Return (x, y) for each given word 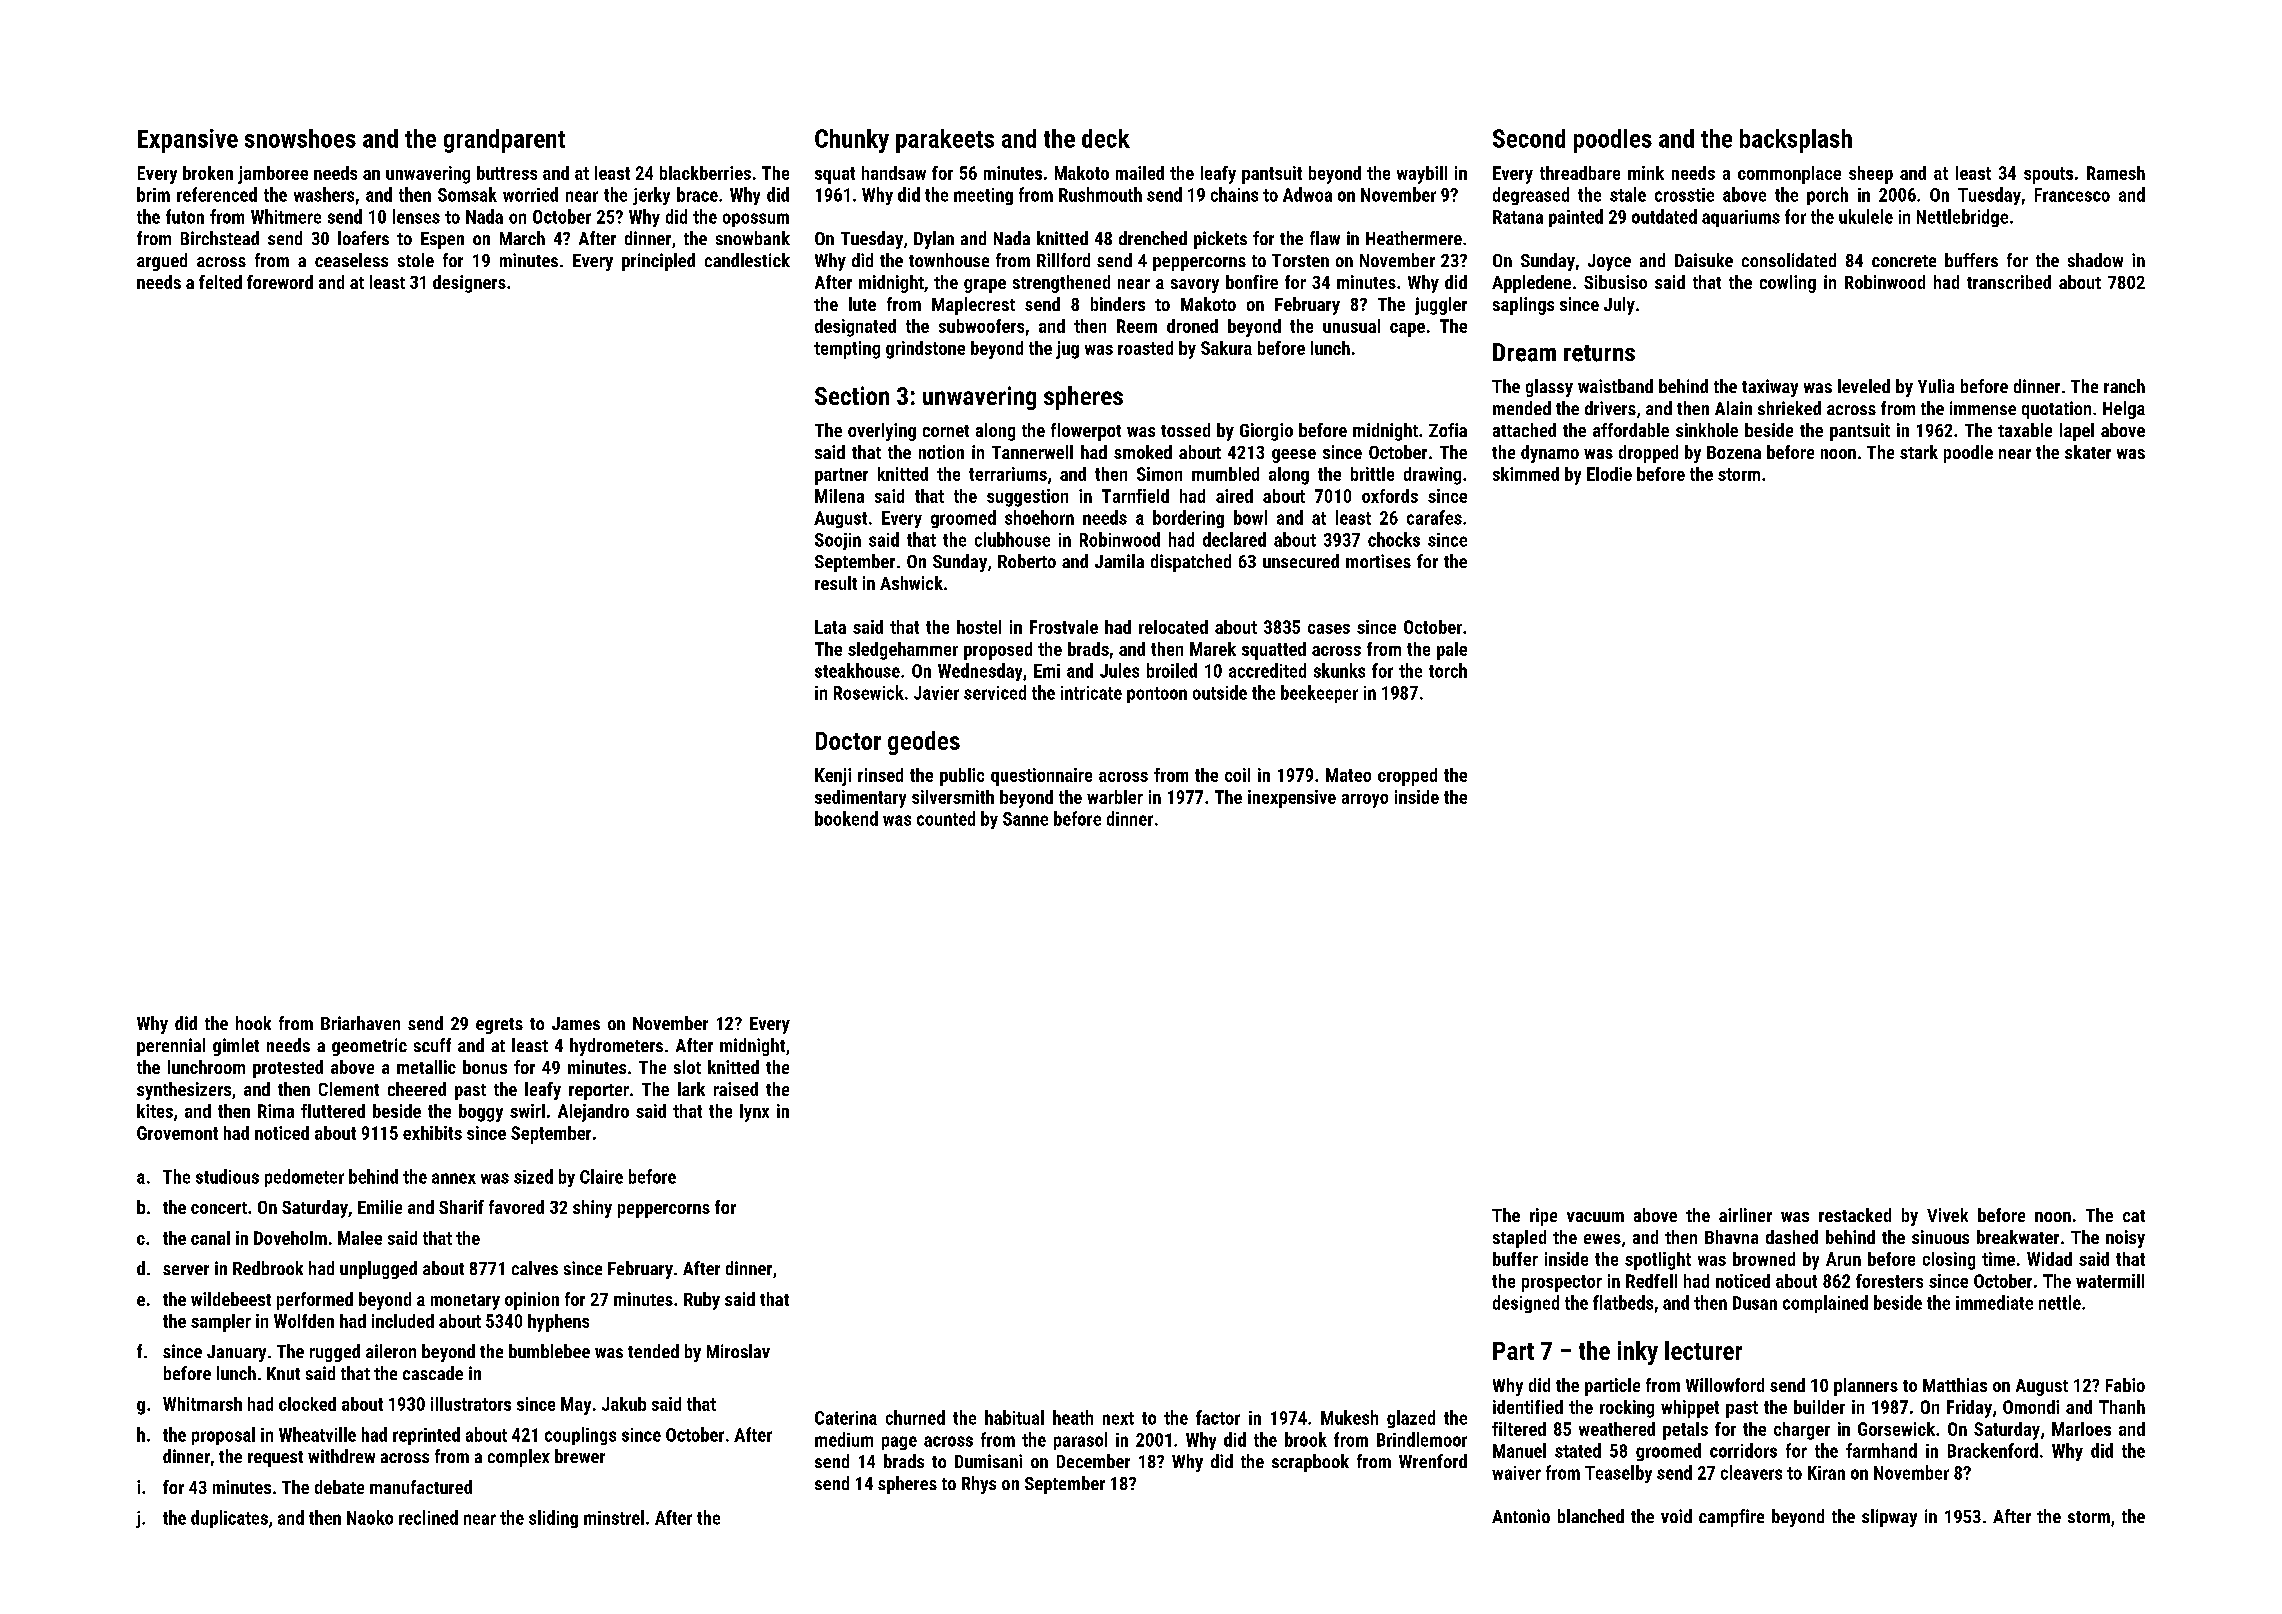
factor (1218, 1417)
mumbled (1225, 474)
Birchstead (220, 238)
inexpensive (1292, 799)
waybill (1422, 175)
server (186, 1270)
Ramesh (2116, 173)
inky (1638, 1353)
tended (653, 1351)
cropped (1407, 777)
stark (1919, 452)
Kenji (833, 777)
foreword (280, 282)
